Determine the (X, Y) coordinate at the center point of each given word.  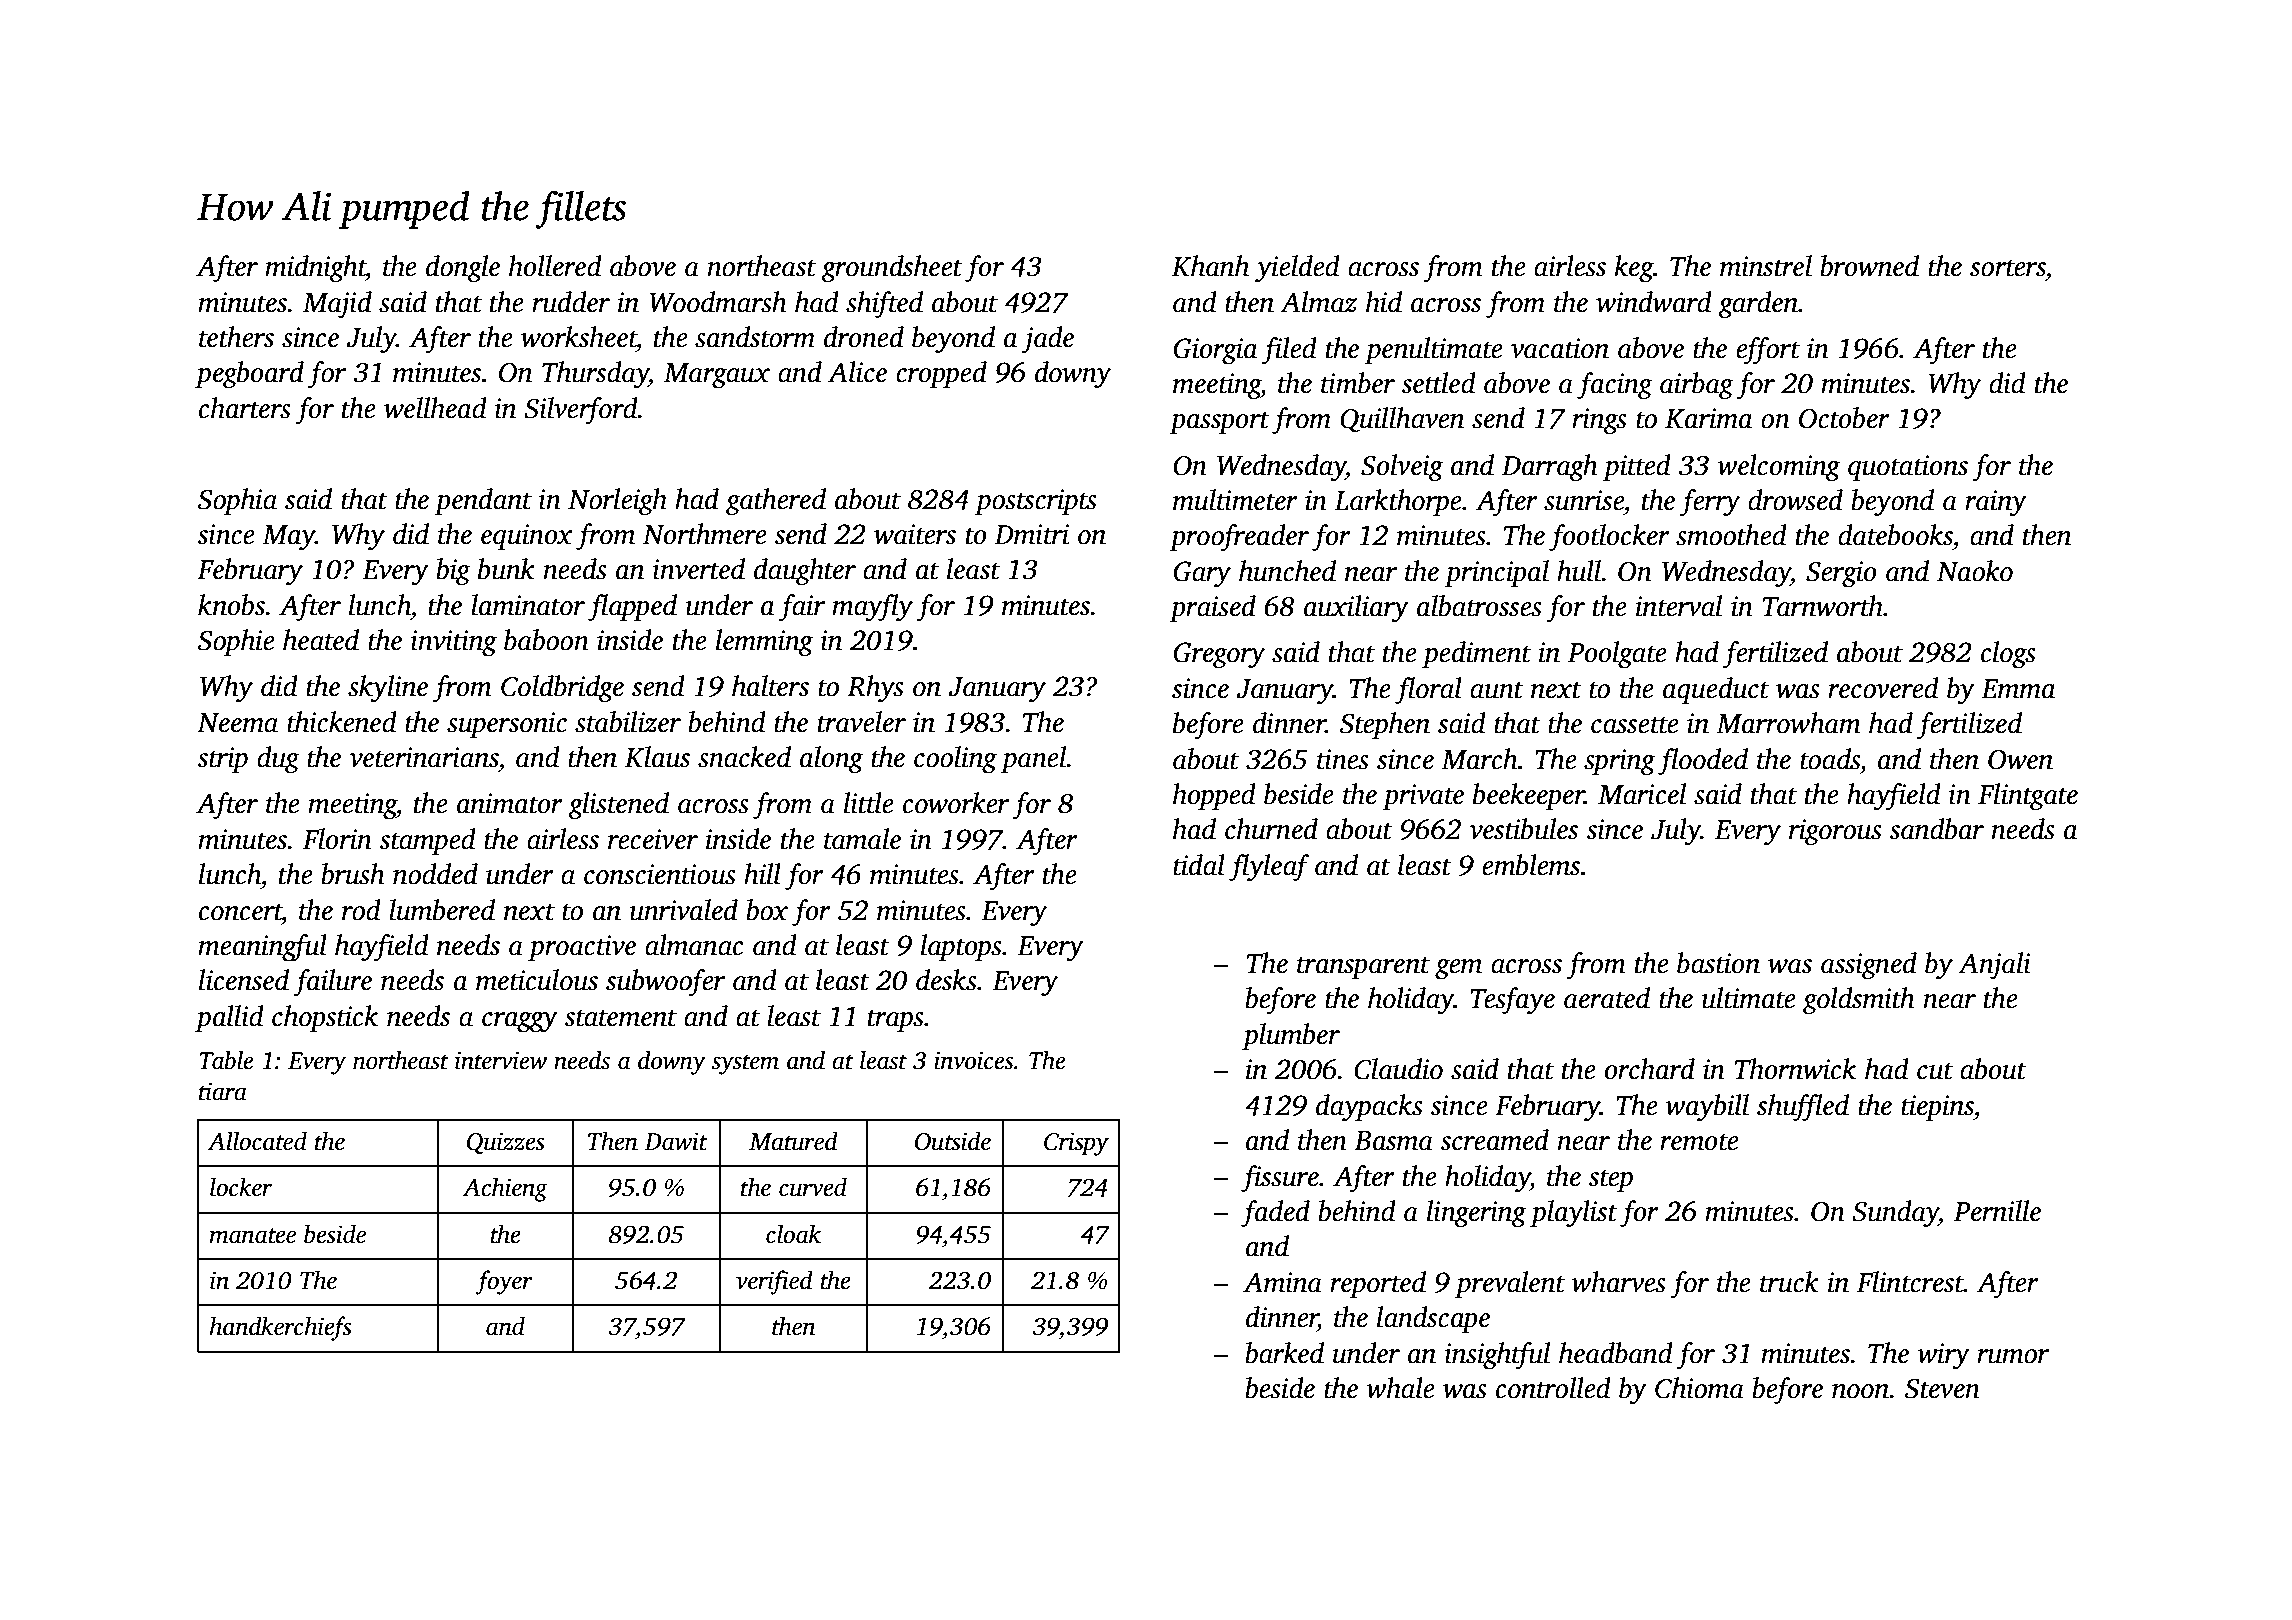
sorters (2008, 268)
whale (1400, 1388)
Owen (2020, 760)
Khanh (1210, 266)
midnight (315, 269)
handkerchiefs (281, 1328)
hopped (1214, 796)
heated (321, 640)
